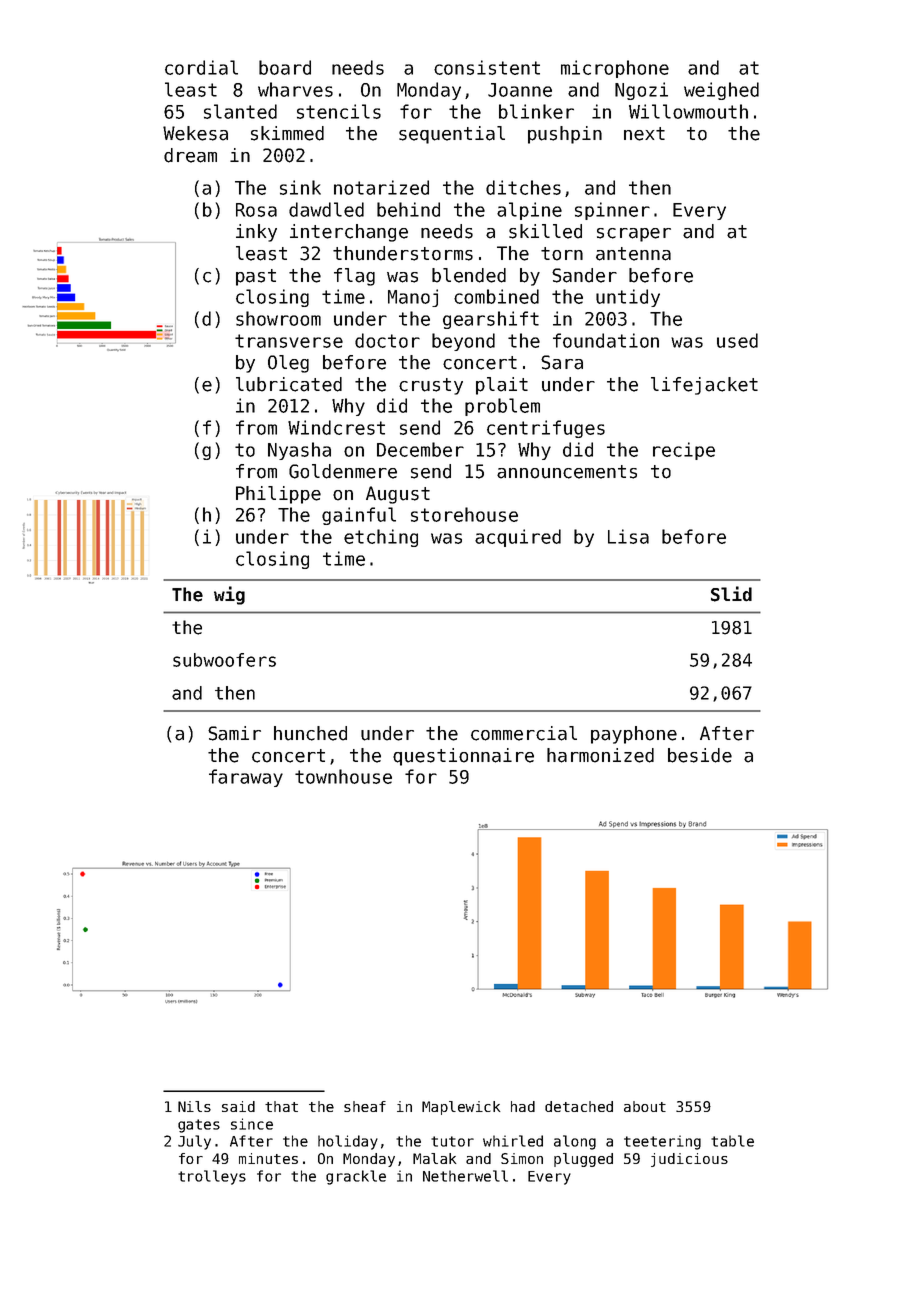 The width and height of the screenshot is (924, 1311). I want to click on townhouse, so click(343, 776).
